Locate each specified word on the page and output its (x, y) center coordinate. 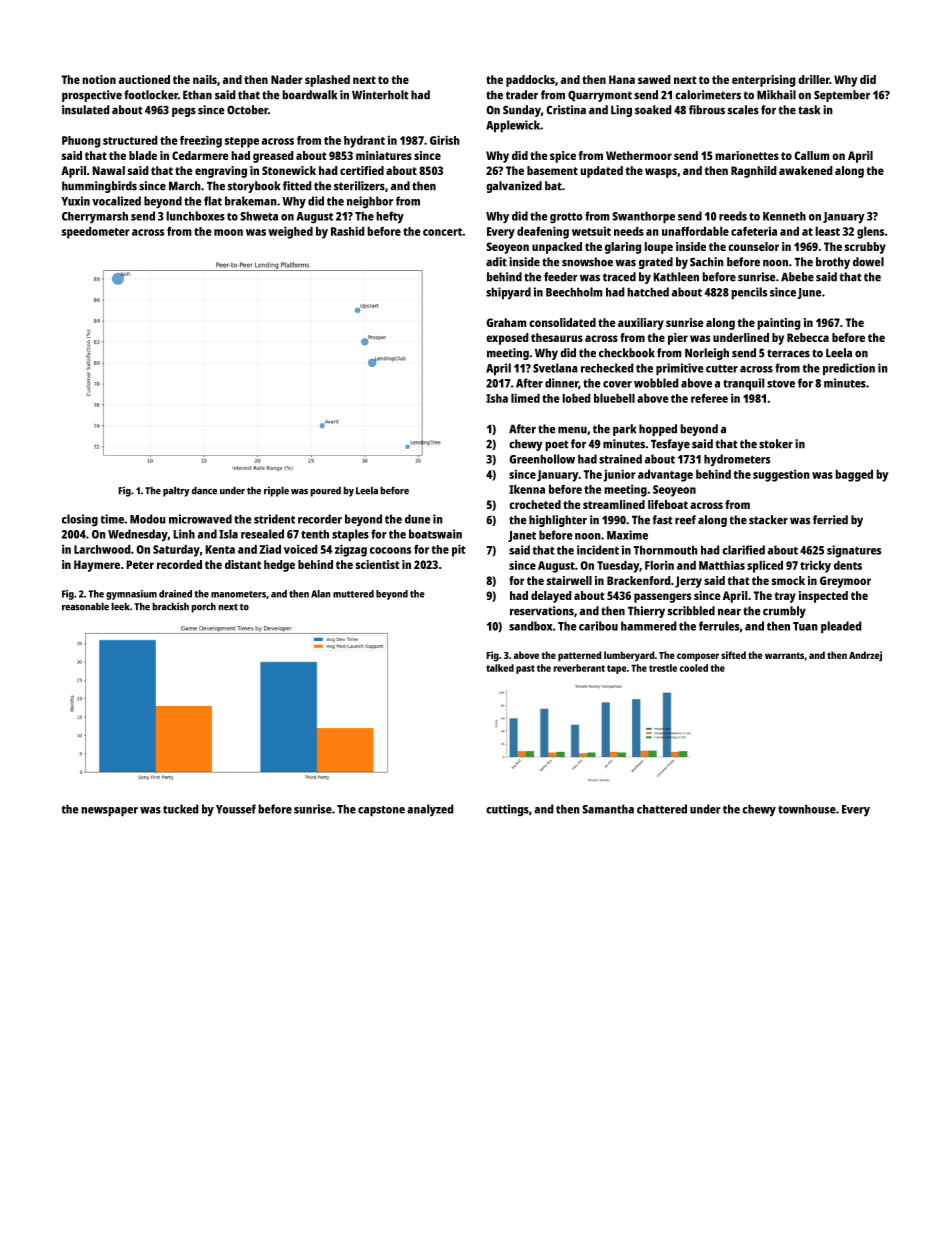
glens (870, 232)
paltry (176, 491)
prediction (849, 369)
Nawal (108, 170)
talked (500, 668)
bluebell (614, 398)
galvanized (514, 187)
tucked (181, 809)
